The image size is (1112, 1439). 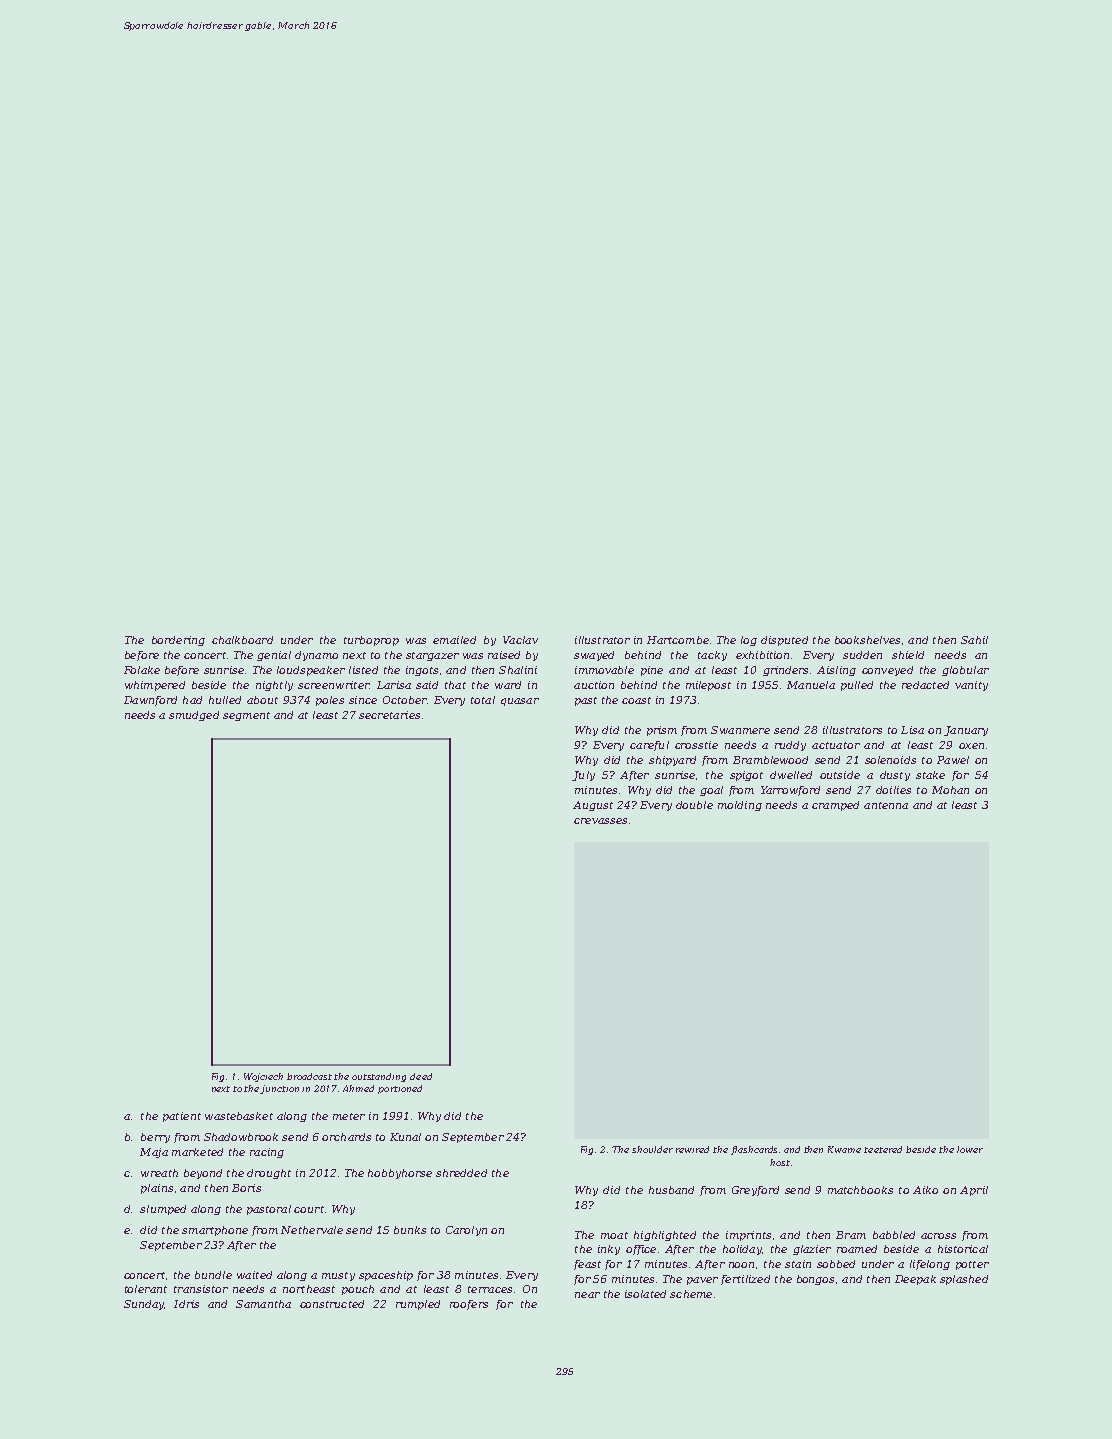 What do you see at coordinates (883, 1149) in the screenshot?
I see `teetered` at bounding box center [883, 1149].
